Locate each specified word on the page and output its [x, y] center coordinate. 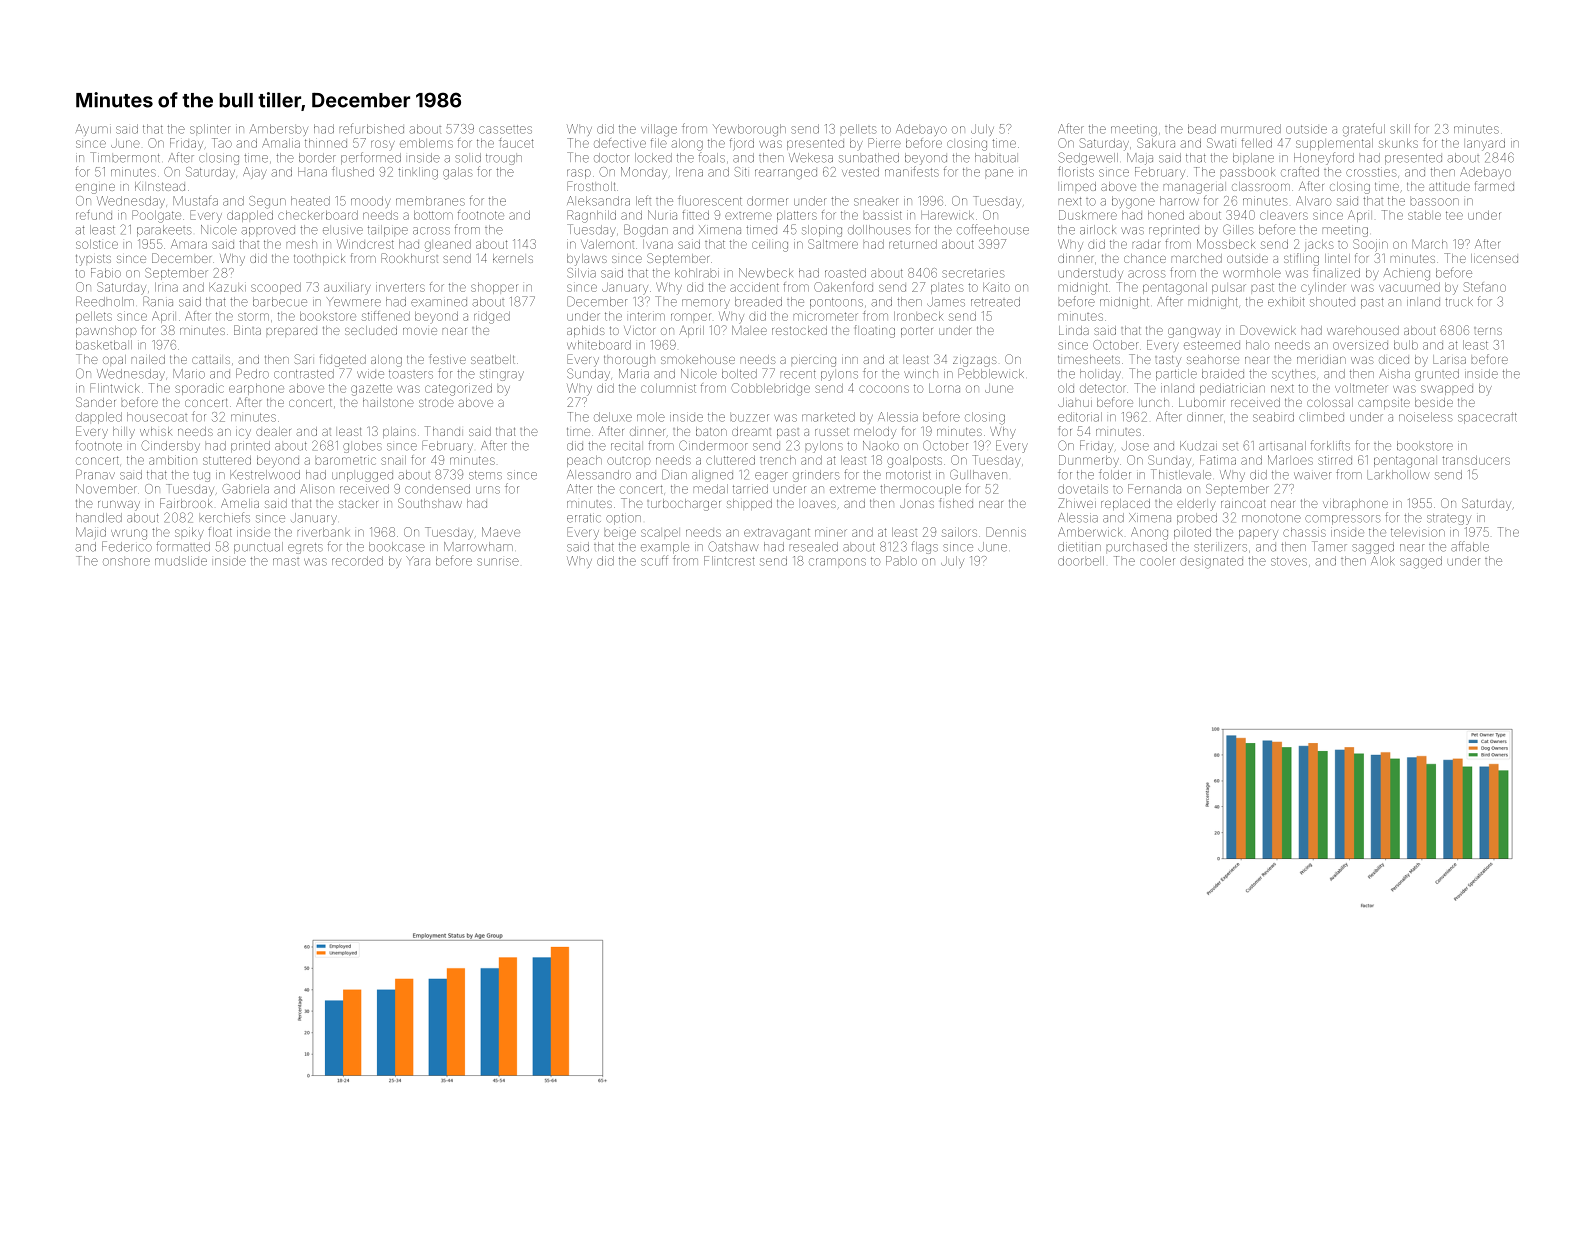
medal [711, 489]
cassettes [505, 129]
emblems [426, 143]
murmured [1251, 129]
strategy [1449, 519]
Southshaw [430, 503]
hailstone [388, 402]
